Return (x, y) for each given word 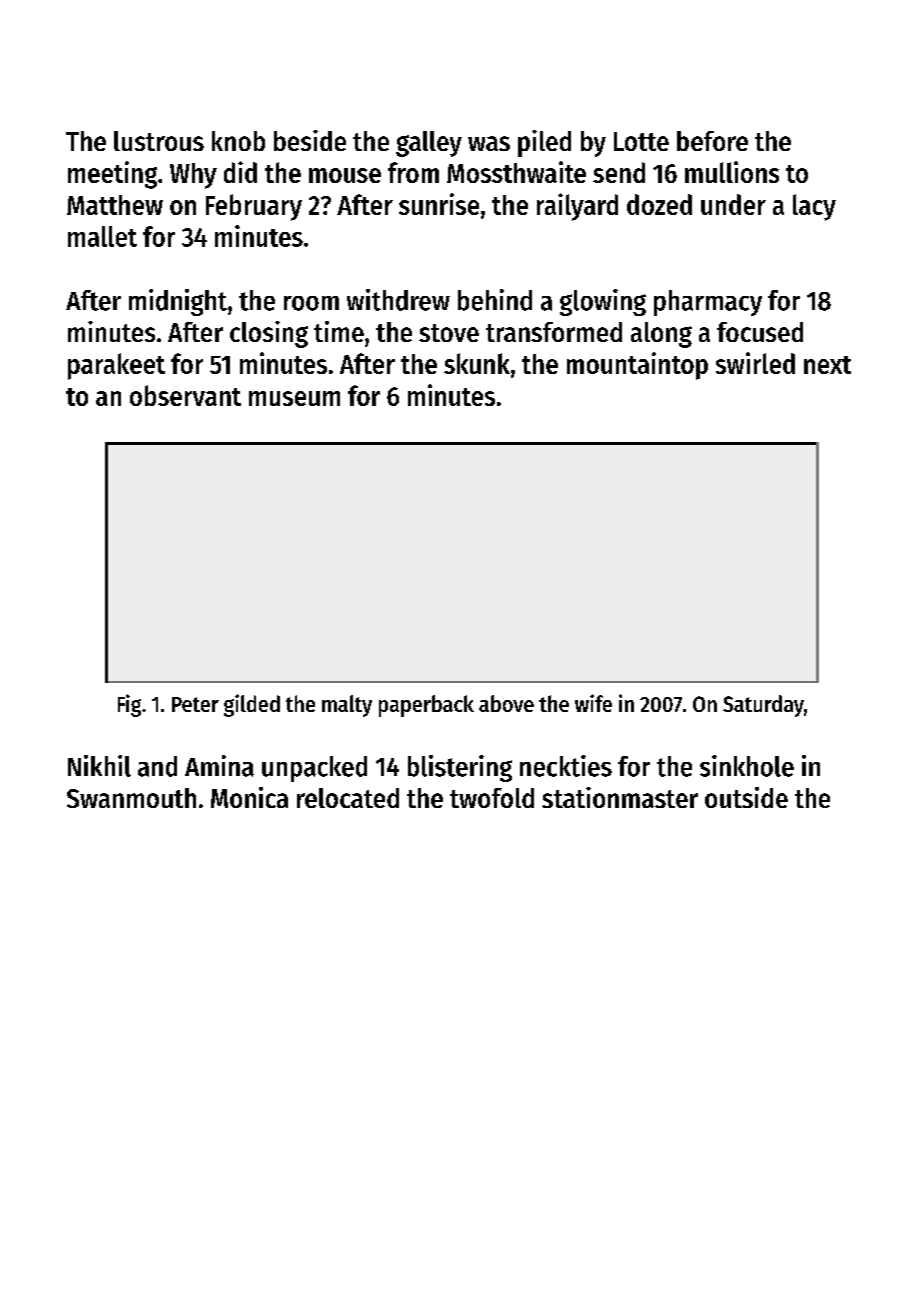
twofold (492, 798)
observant (185, 395)
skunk (477, 363)
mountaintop (637, 366)
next (827, 365)
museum (294, 398)
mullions (732, 172)
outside (746, 797)
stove (449, 333)
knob (238, 141)
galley (429, 144)
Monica (249, 797)
